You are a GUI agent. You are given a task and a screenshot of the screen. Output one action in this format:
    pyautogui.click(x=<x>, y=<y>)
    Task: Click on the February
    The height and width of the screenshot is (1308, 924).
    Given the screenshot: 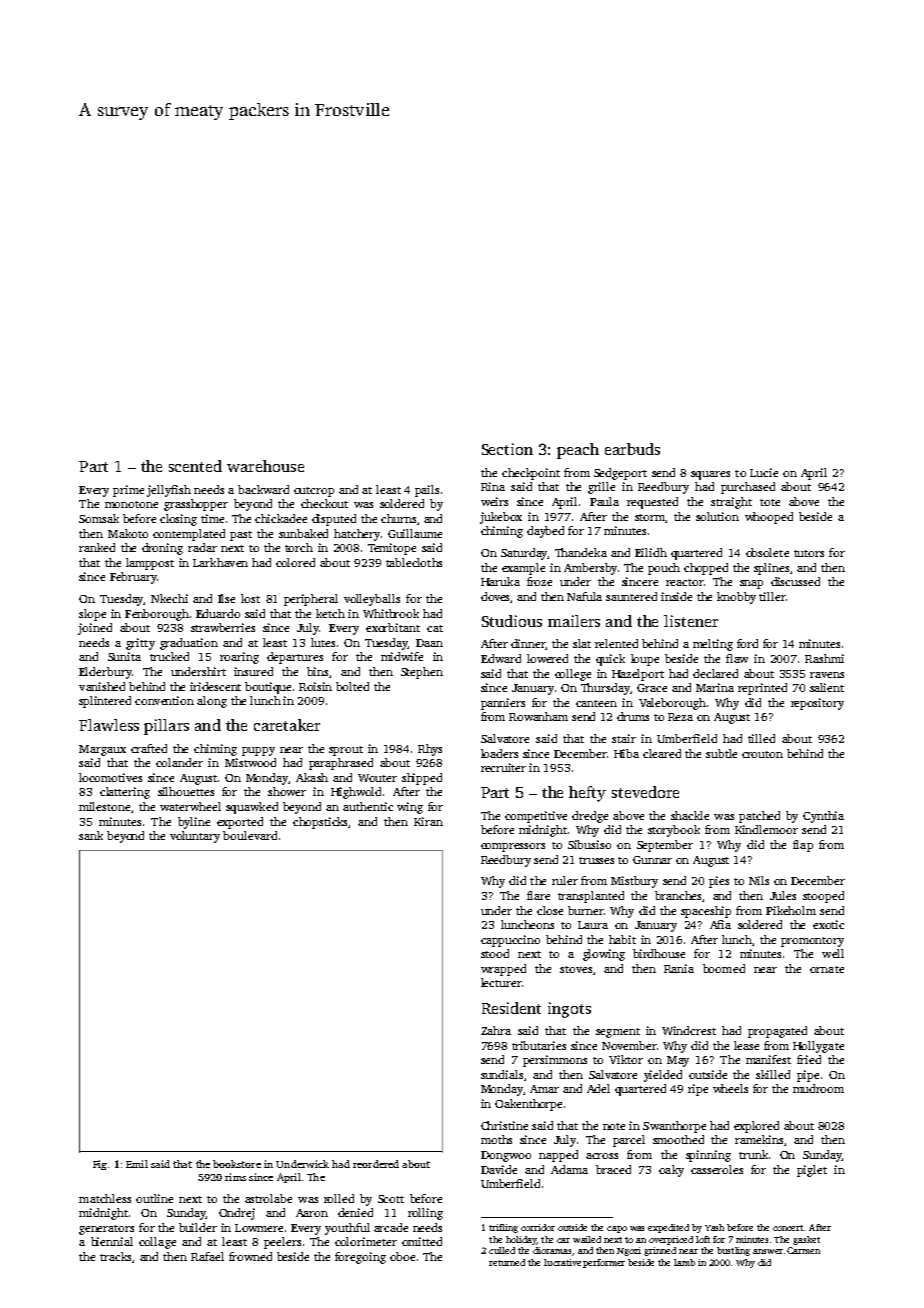 What is the action you would take?
    pyautogui.click(x=133, y=578)
